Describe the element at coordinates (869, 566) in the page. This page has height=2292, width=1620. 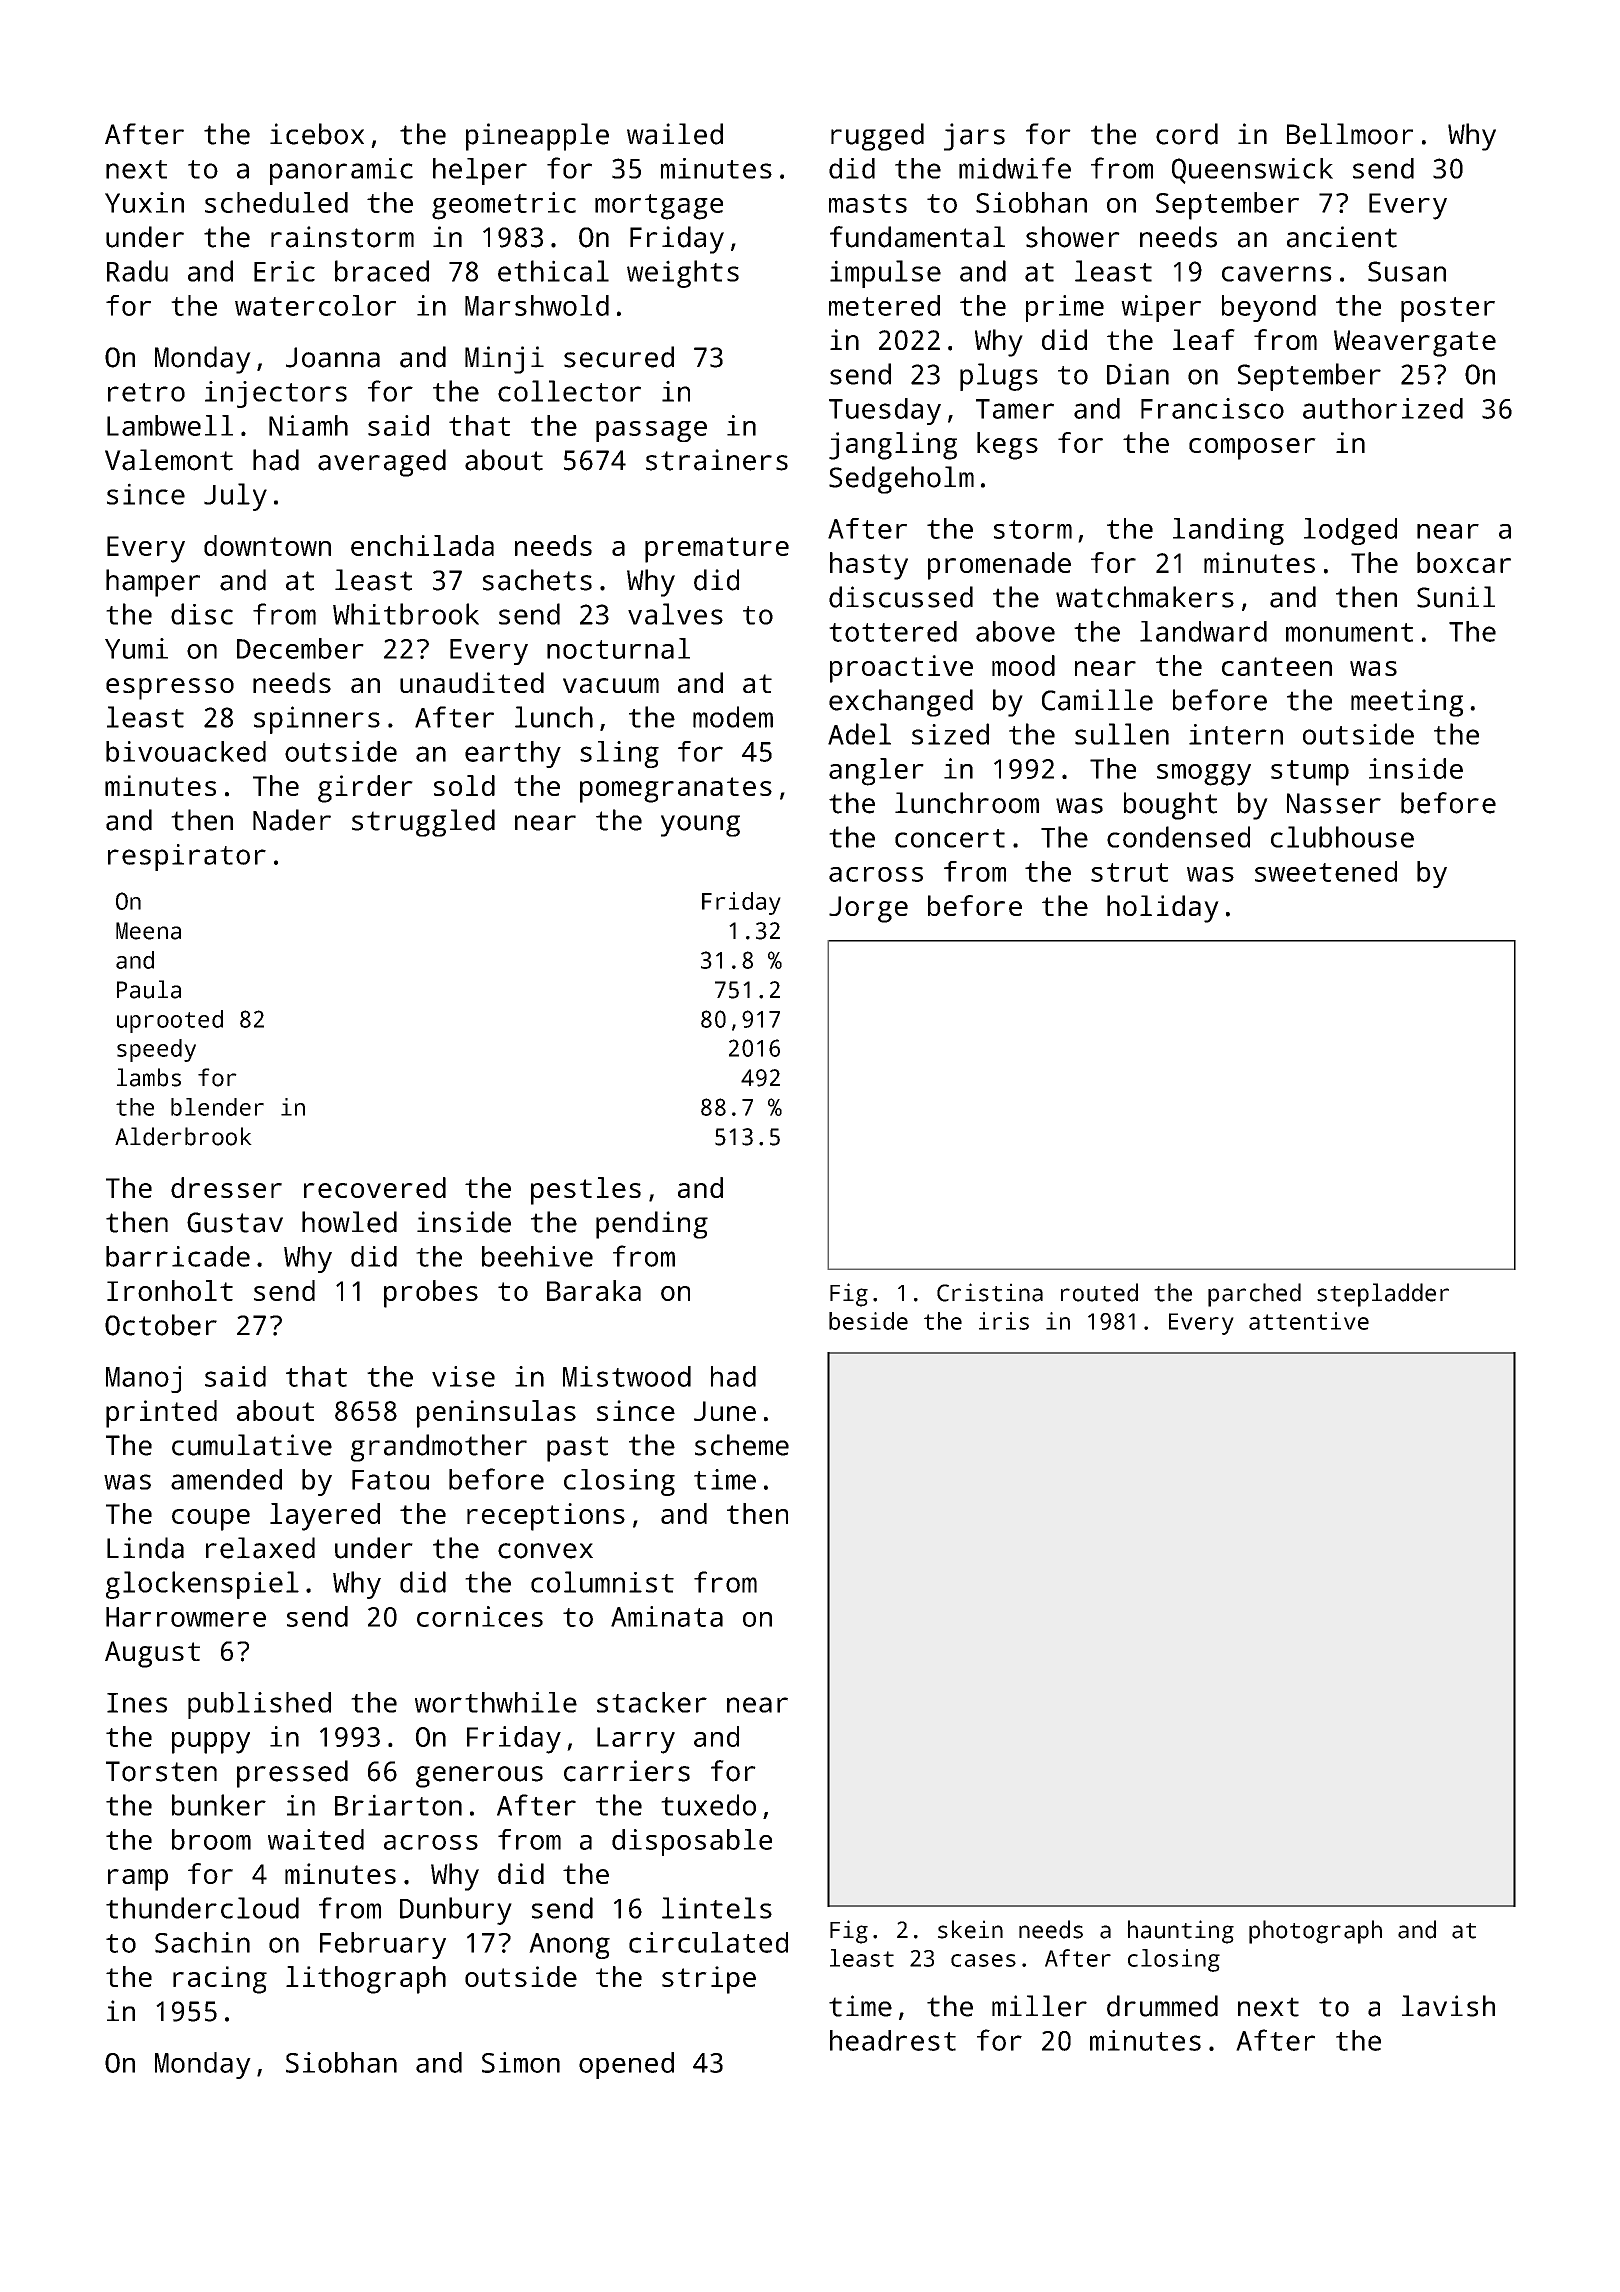
I see `hasty` at that location.
